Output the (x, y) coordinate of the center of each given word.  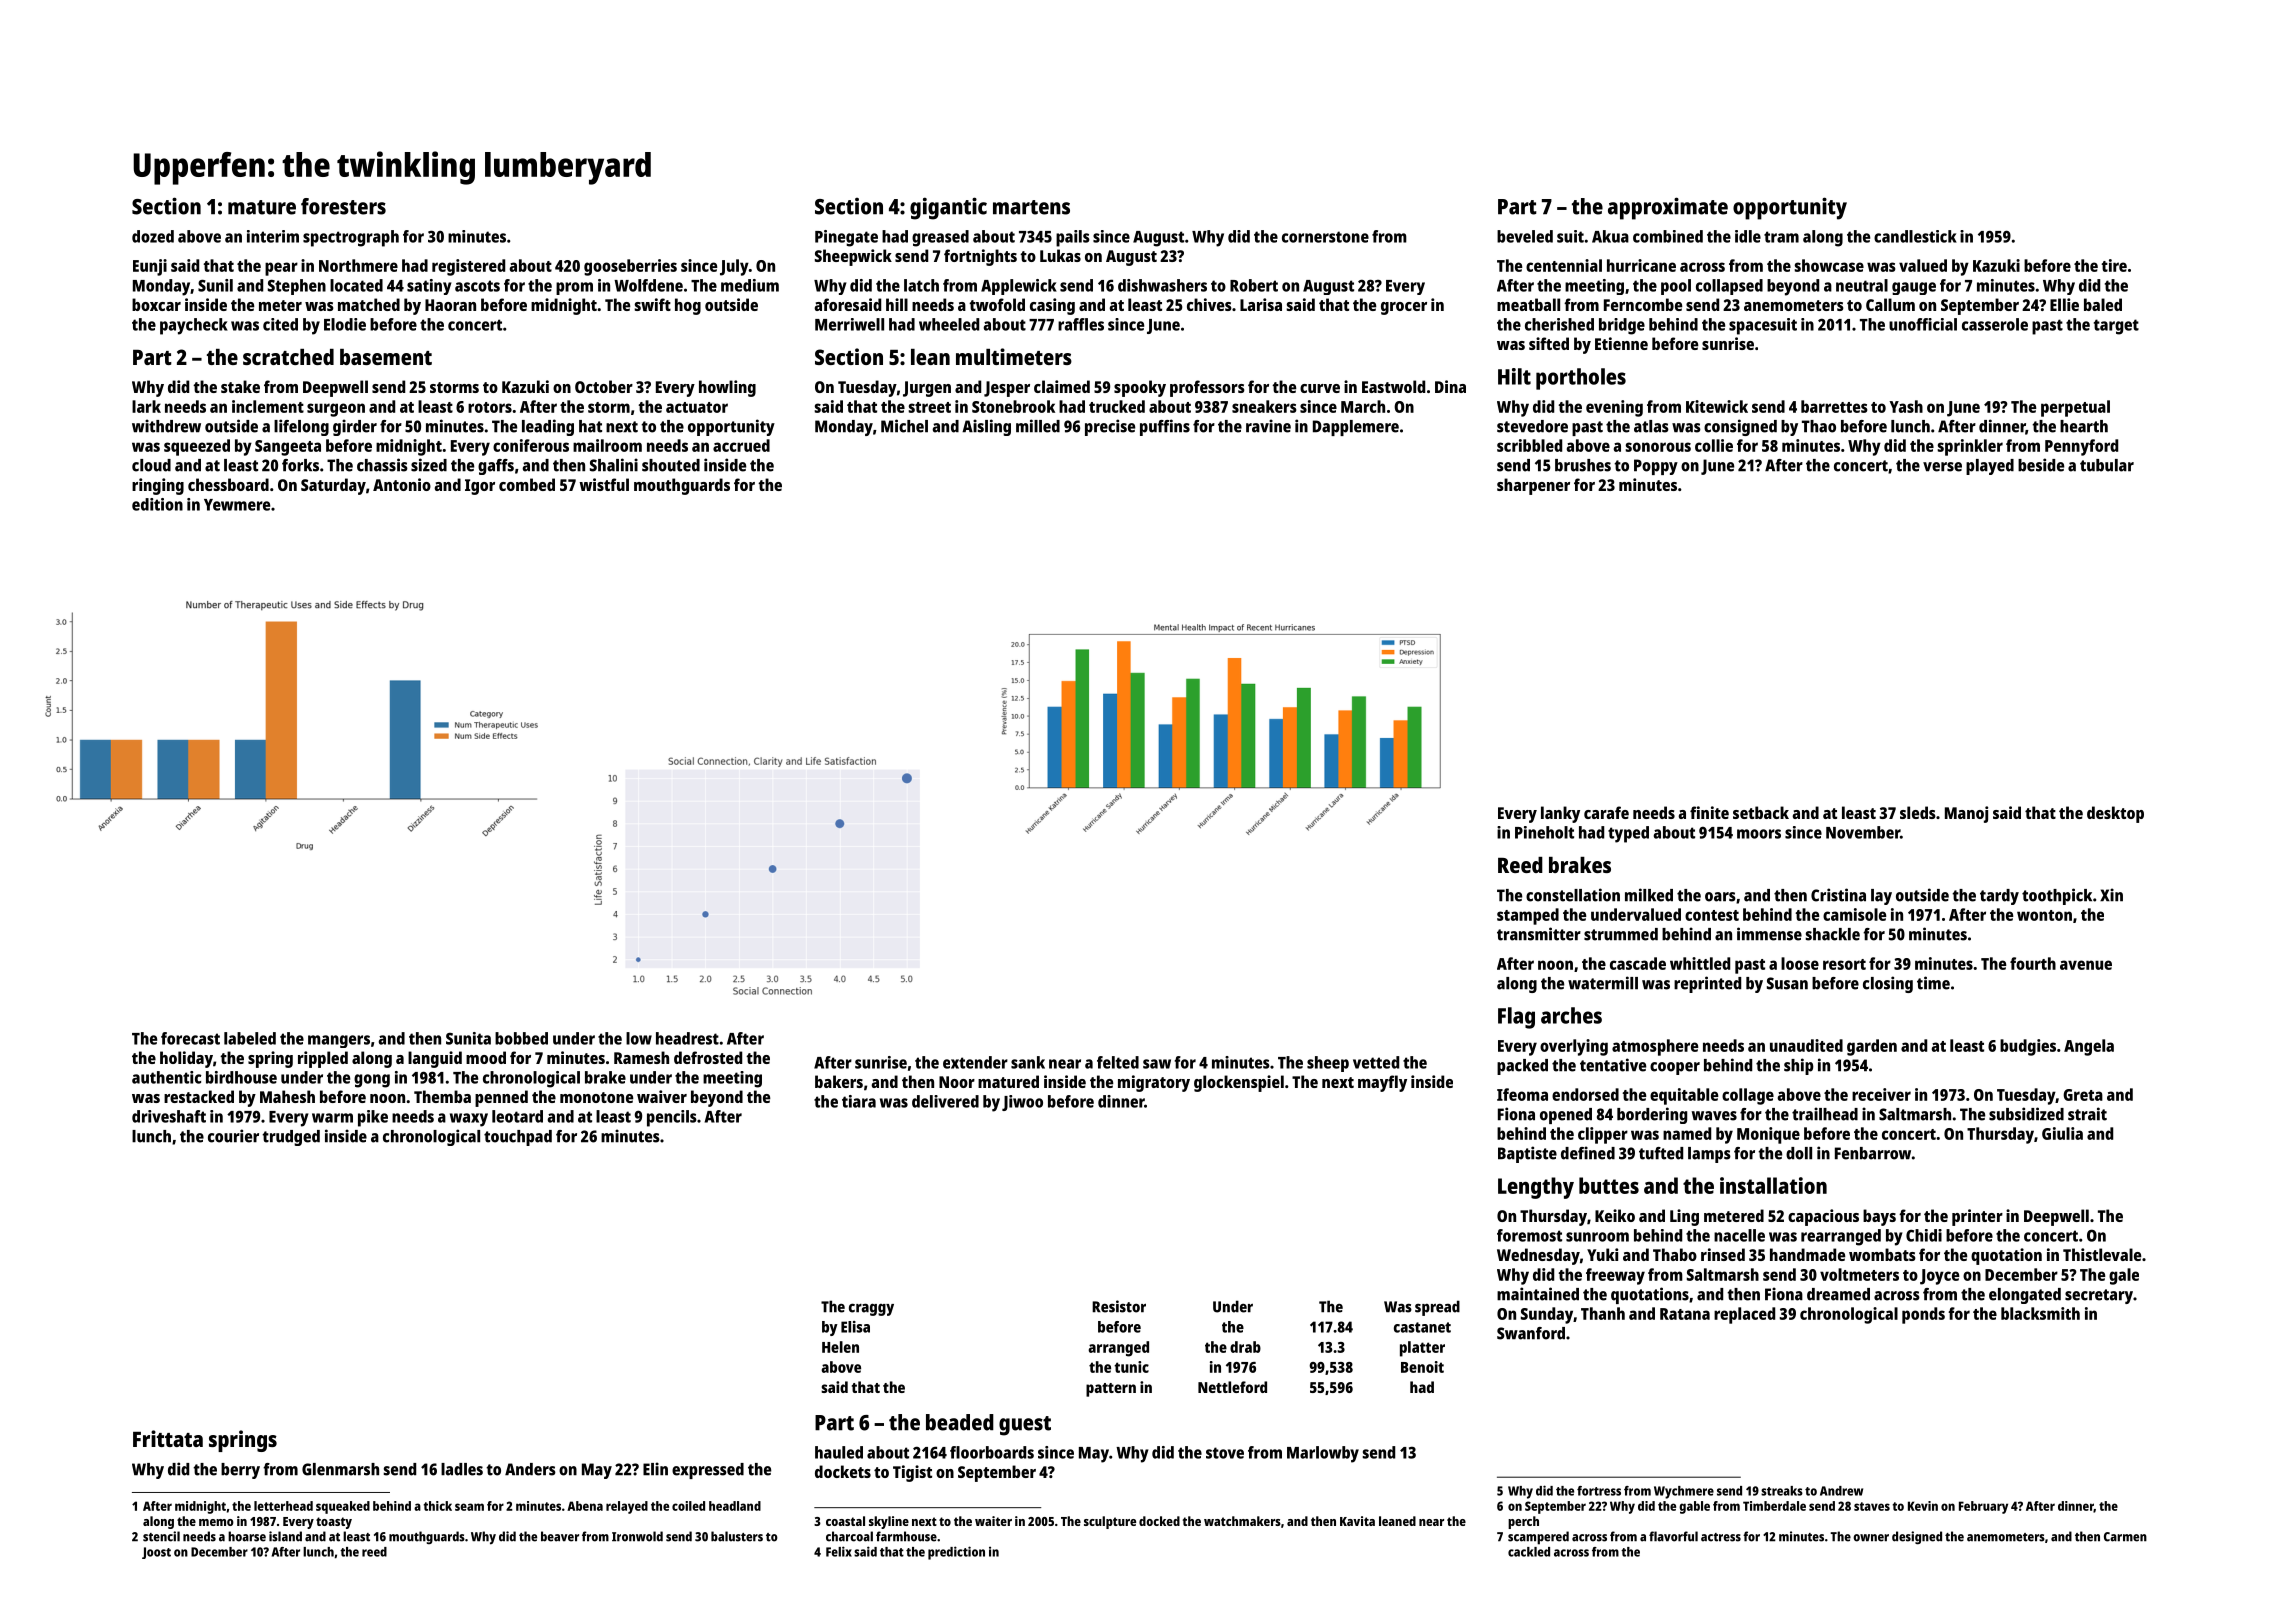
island (285, 1536)
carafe (1606, 812)
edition (157, 504)
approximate (1668, 208)
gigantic (948, 208)
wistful (604, 484)
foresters (343, 206)
